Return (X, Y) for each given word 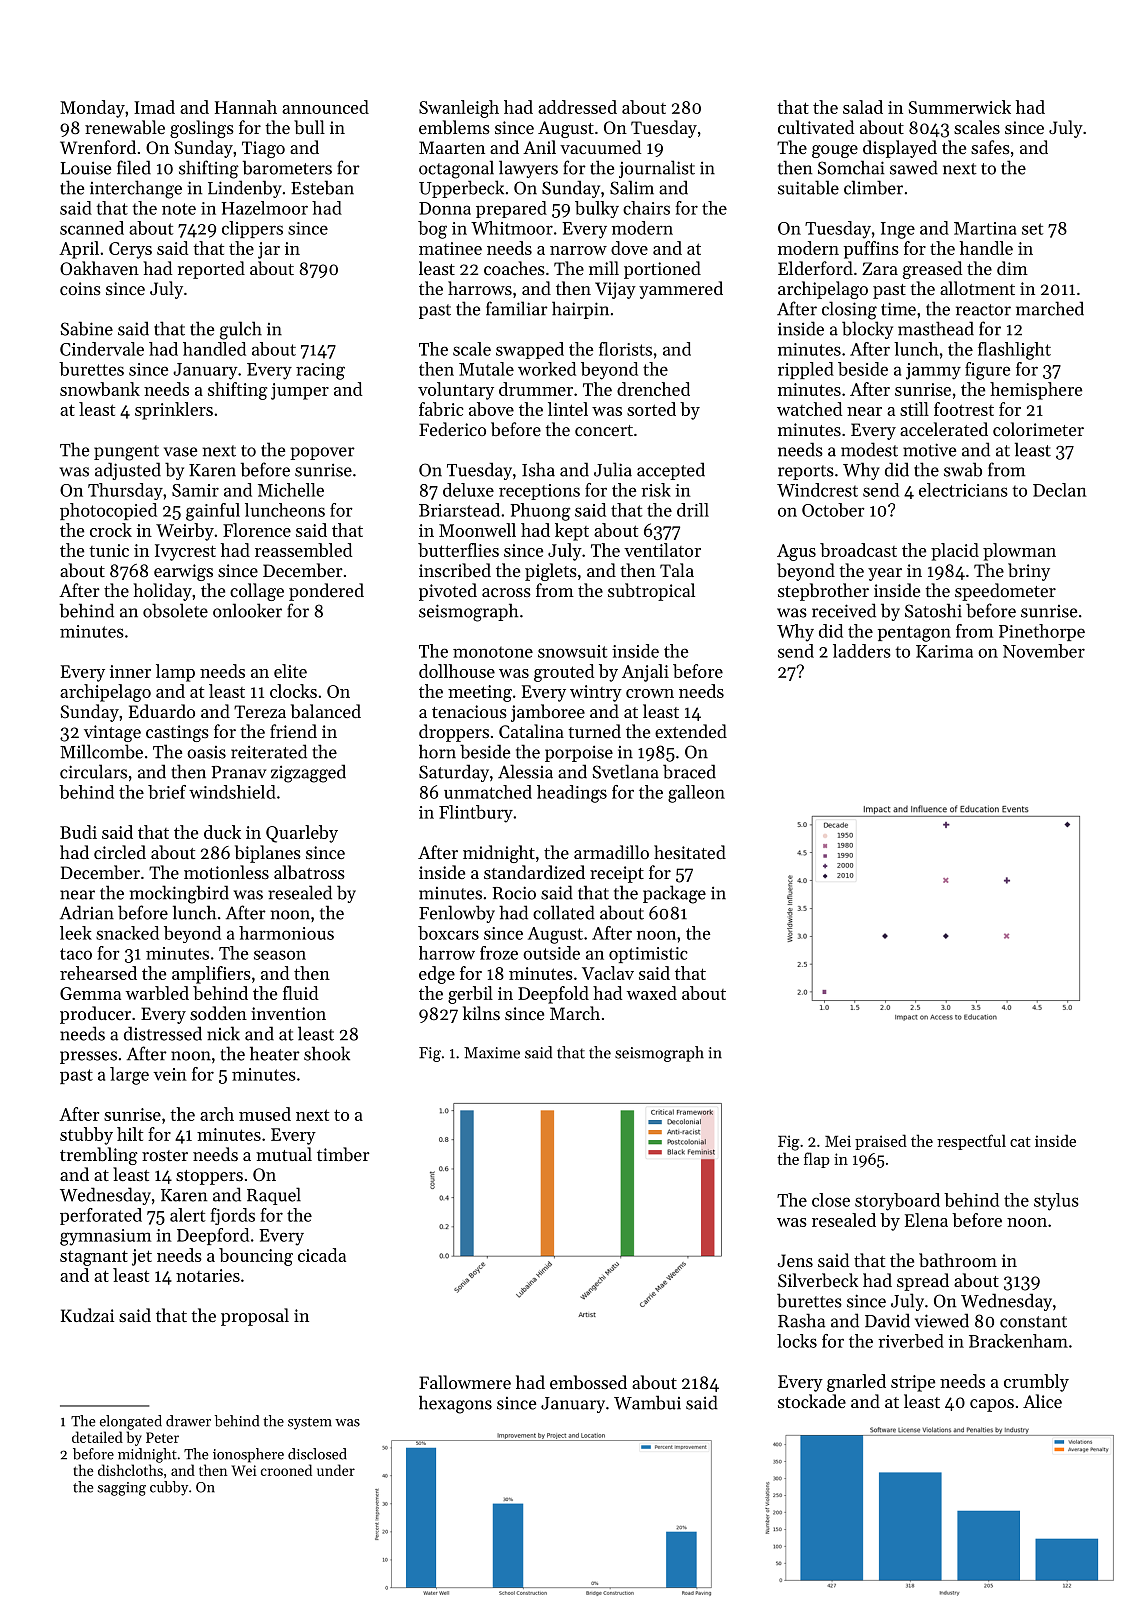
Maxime (492, 1053)
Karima (944, 651)
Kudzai (87, 1315)
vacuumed (600, 147)
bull (309, 127)
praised (881, 1142)
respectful (971, 1142)
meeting (480, 693)
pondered (326, 592)
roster (165, 1155)
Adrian (87, 912)
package (674, 894)
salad (863, 107)
